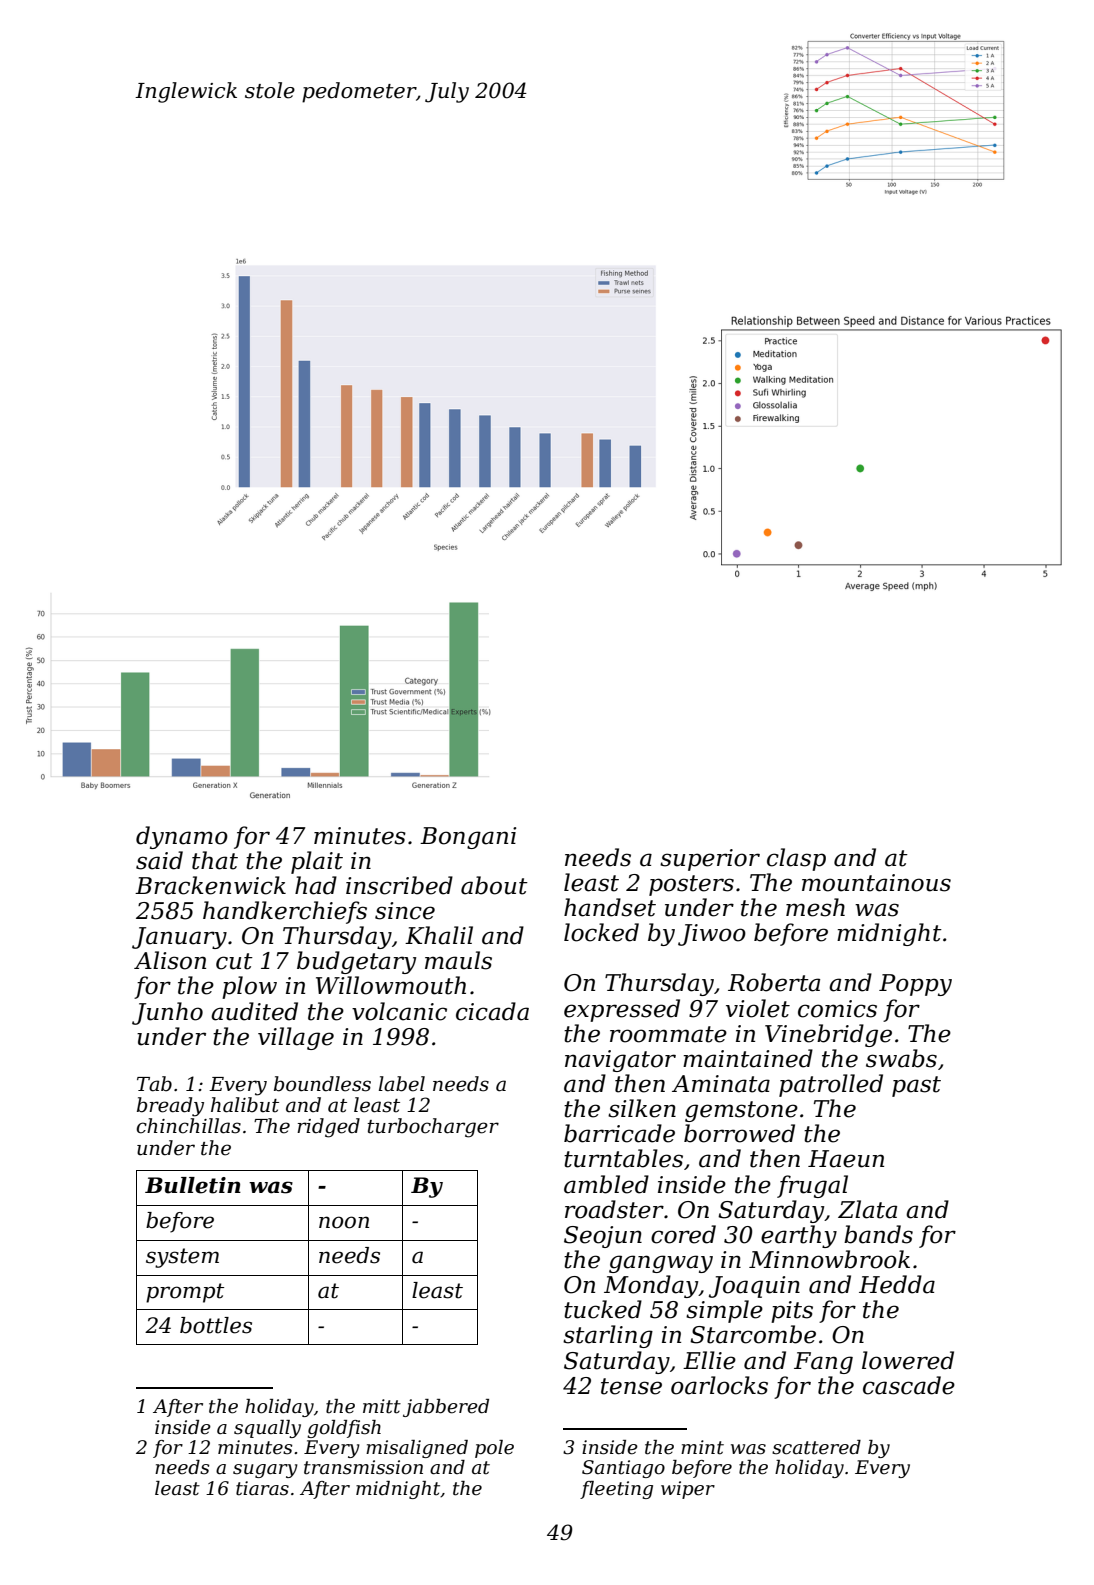  What do you see at coordinates (878, 1234) in the document?
I see `bands` at bounding box center [878, 1234].
